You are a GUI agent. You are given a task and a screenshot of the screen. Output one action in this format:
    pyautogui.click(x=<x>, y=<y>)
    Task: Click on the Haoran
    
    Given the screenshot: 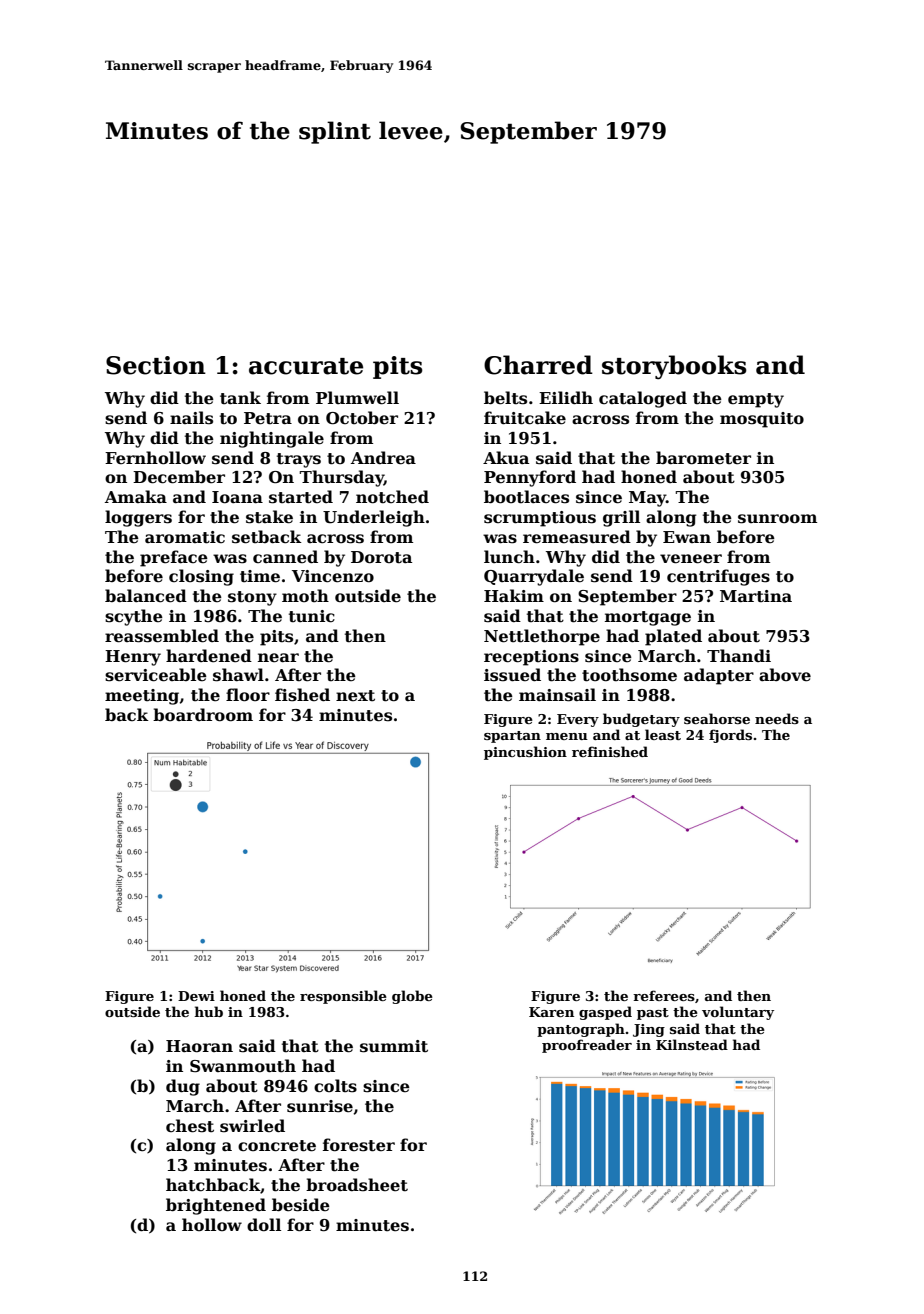 What is the action you would take?
    pyautogui.click(x=199, y=1046)
